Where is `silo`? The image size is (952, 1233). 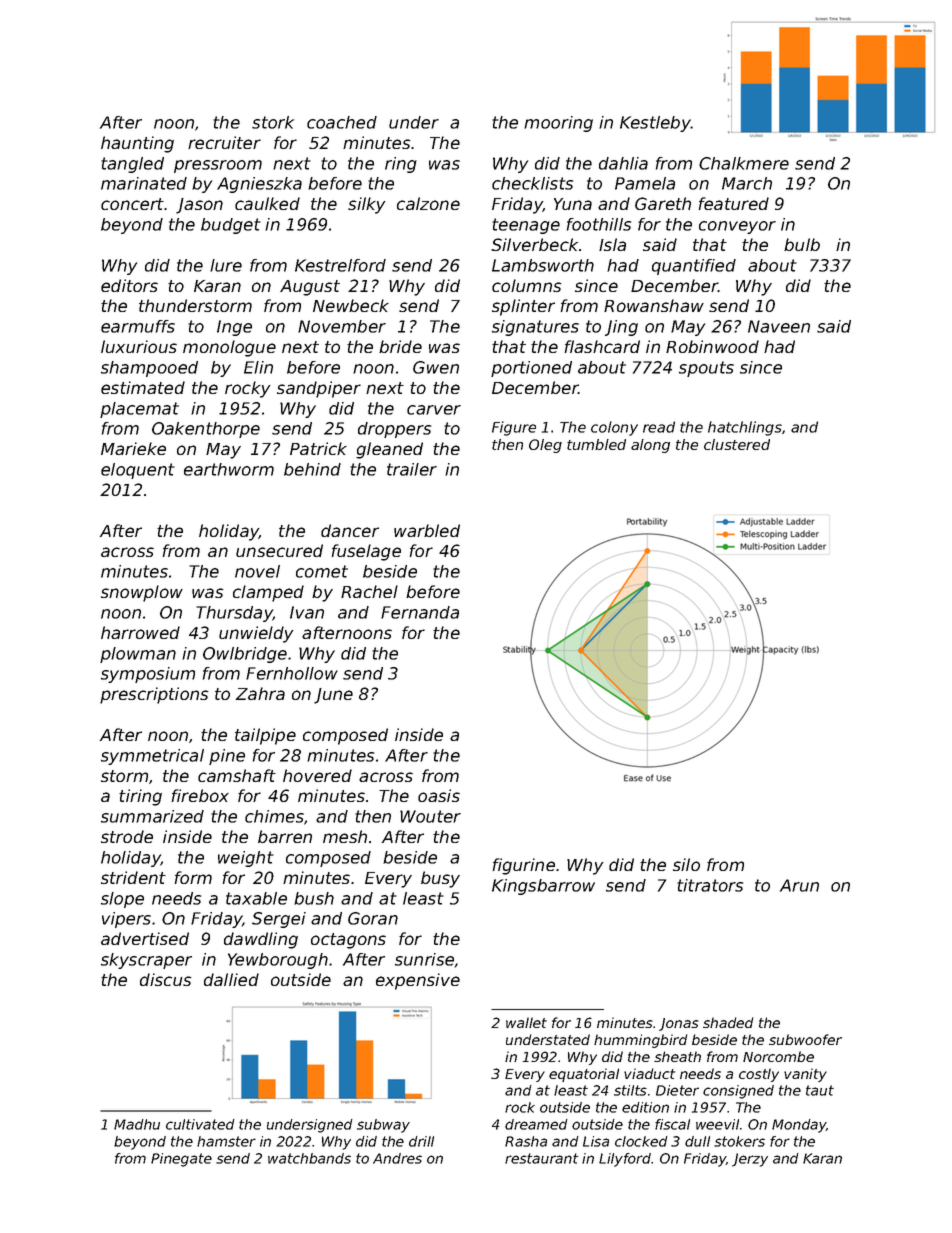
silo is located at coordinates (686, 864).
